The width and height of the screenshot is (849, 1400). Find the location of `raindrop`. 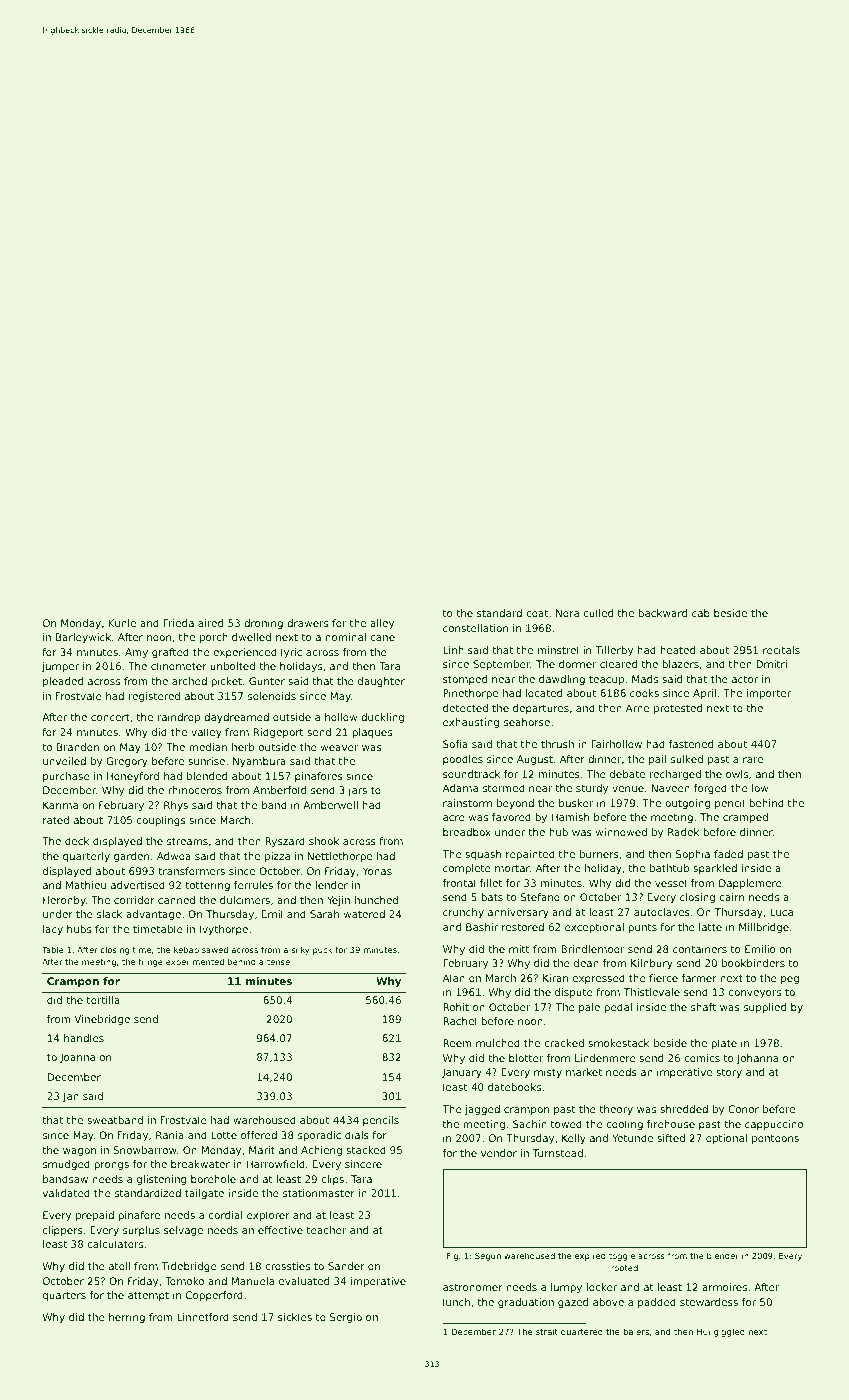

raindrop is located at coordinates (179, 718).
